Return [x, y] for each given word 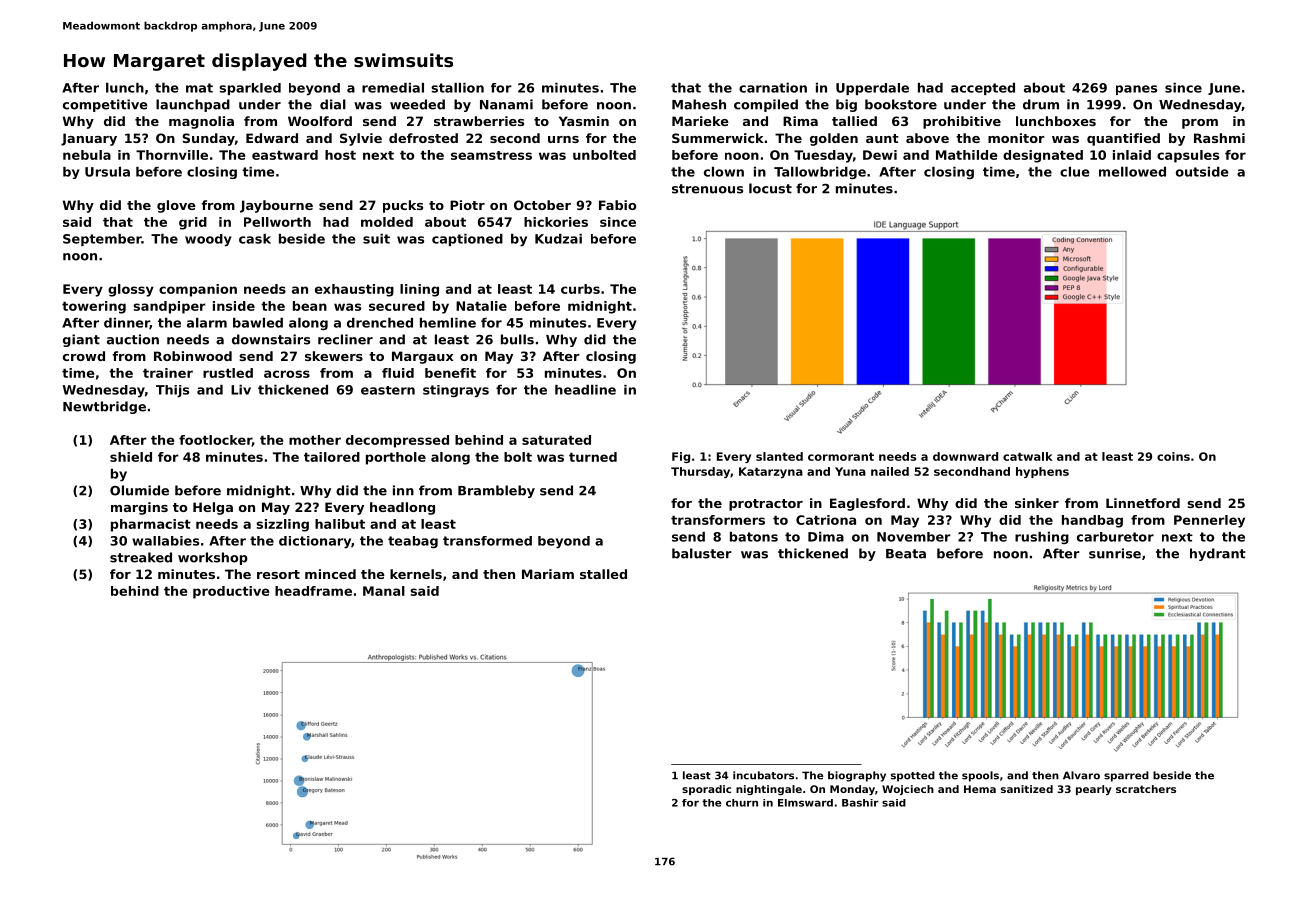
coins [1173, 456]
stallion [457, 88]
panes [1136, 90]
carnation [773, 88]
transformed [487, 541]
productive [231, 592]
